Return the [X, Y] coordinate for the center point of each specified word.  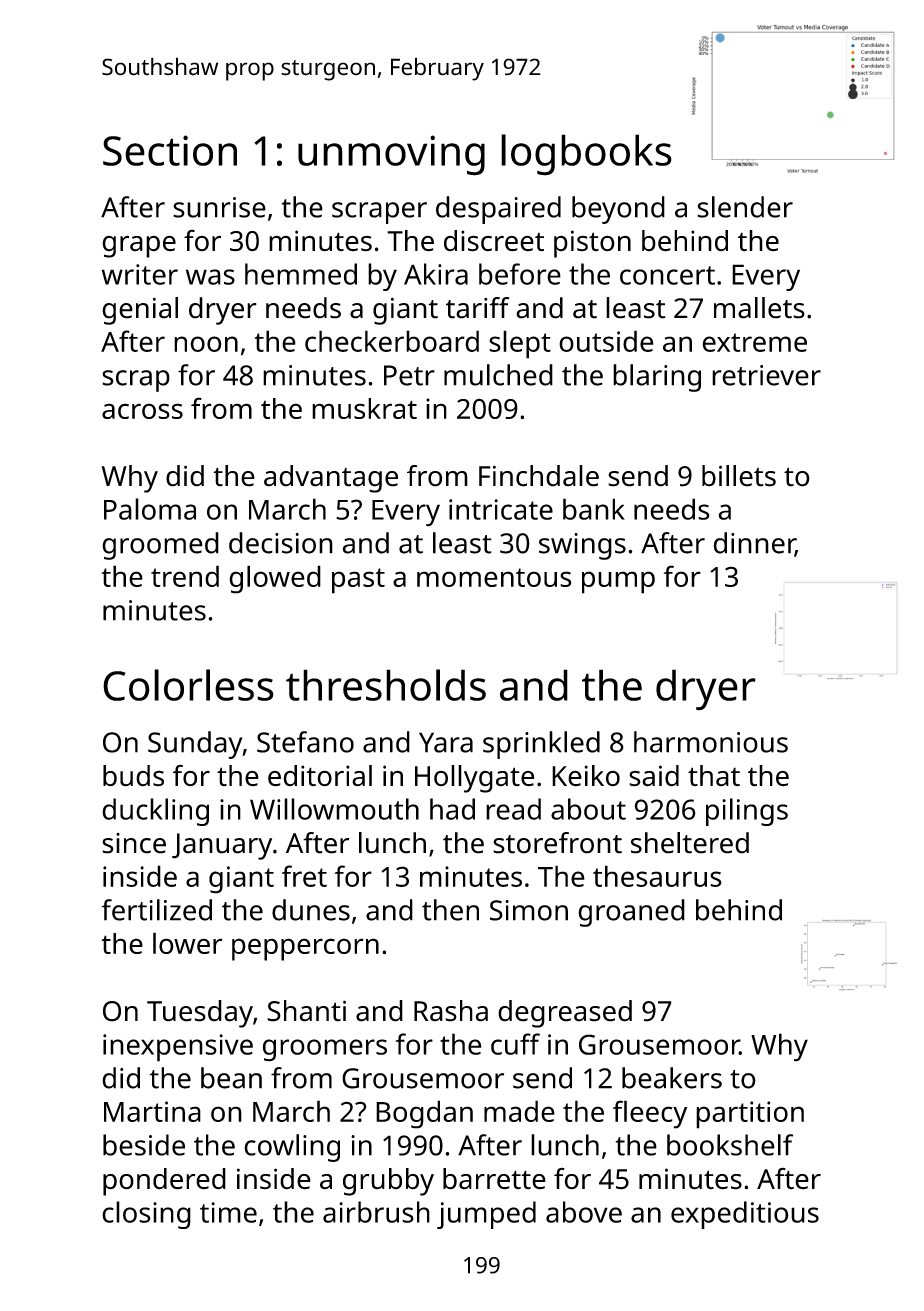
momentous [494, 577]
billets [739, 476]
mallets [759, 308]
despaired [498, 210]
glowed [275, 579]
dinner [754, 544]
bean [231, 1078]
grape [139, 246]
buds [133, 776]
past [358, 581]
